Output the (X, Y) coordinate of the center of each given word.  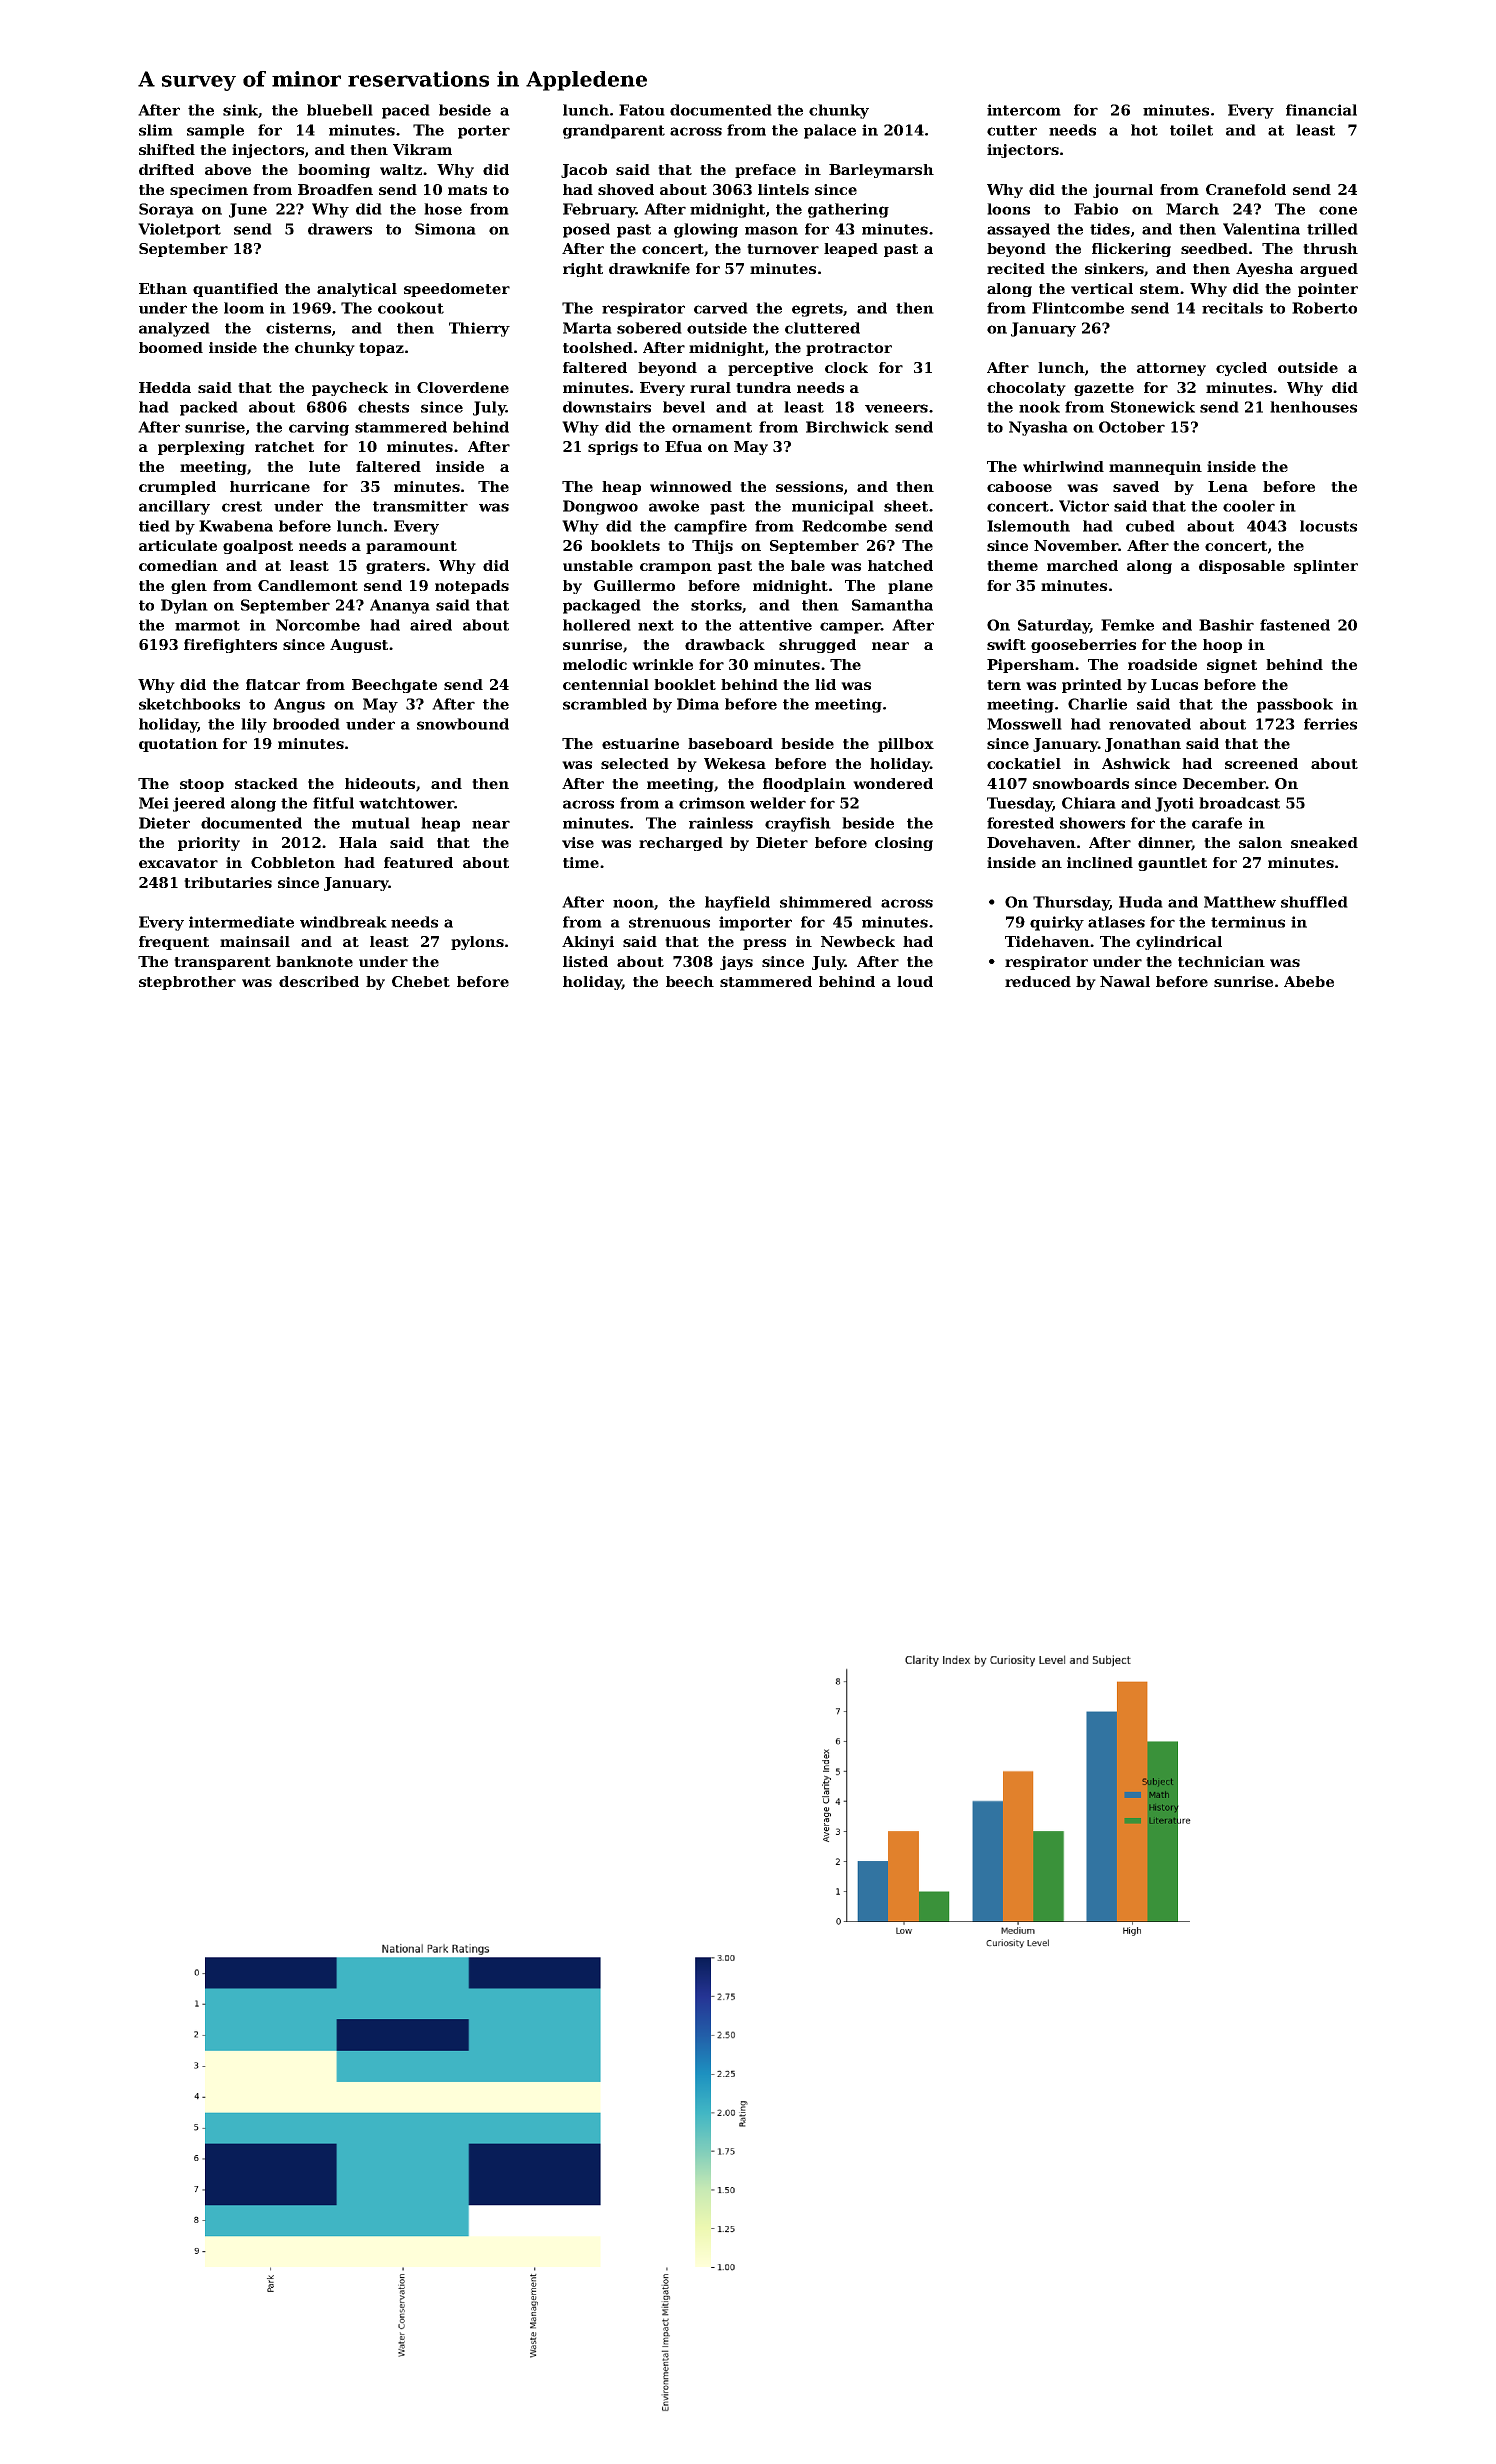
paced (406, 111)
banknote (314, 961)
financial (1321, 110)
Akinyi (588, 943)
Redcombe (844, 526)
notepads (472, 587)
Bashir (1226, 625)
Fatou (642, 110)
